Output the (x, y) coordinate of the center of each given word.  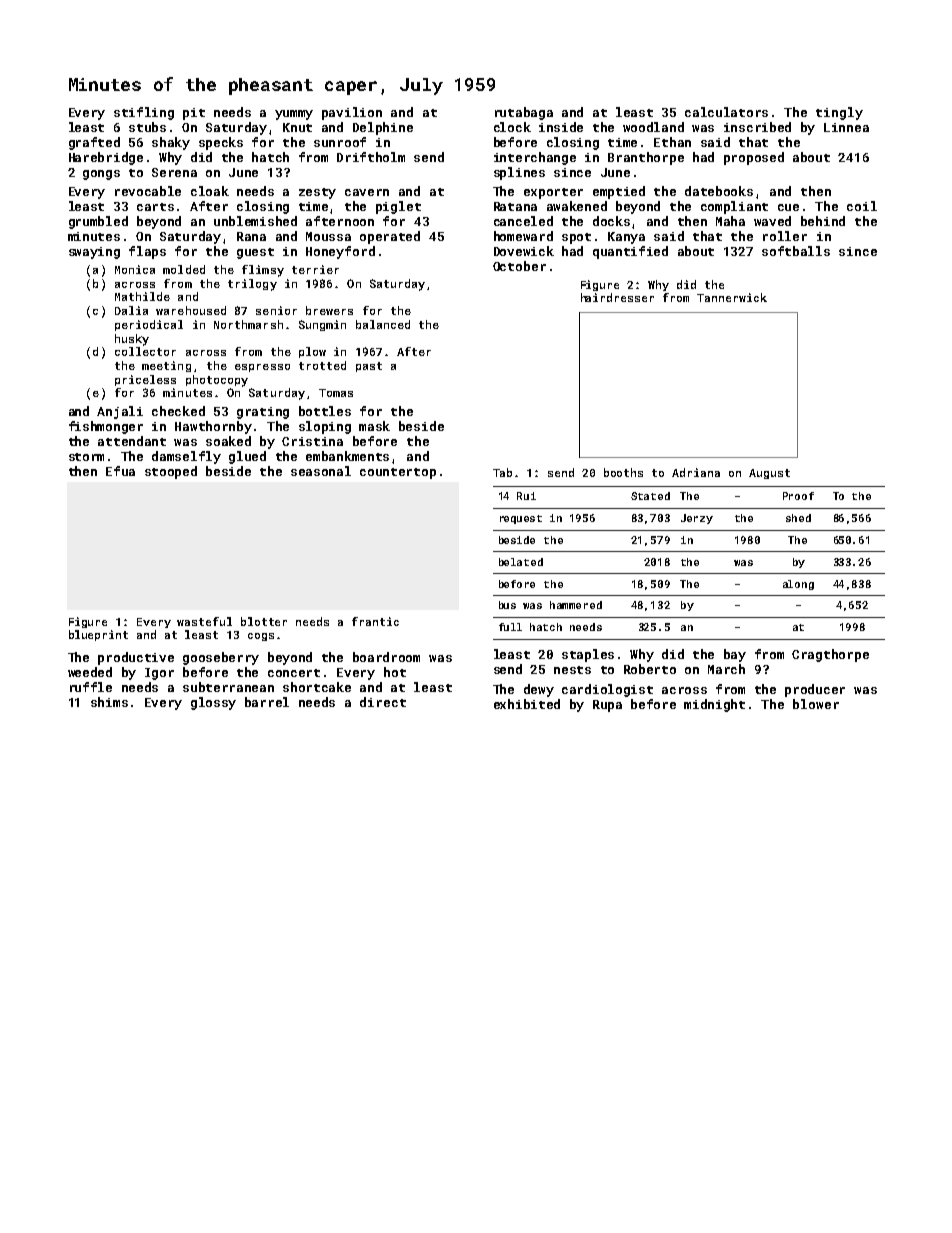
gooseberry (221, 658)
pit (194, 114)
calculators (726, 112)
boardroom (386, 657)
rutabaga (524, 113)
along (798, 585)
